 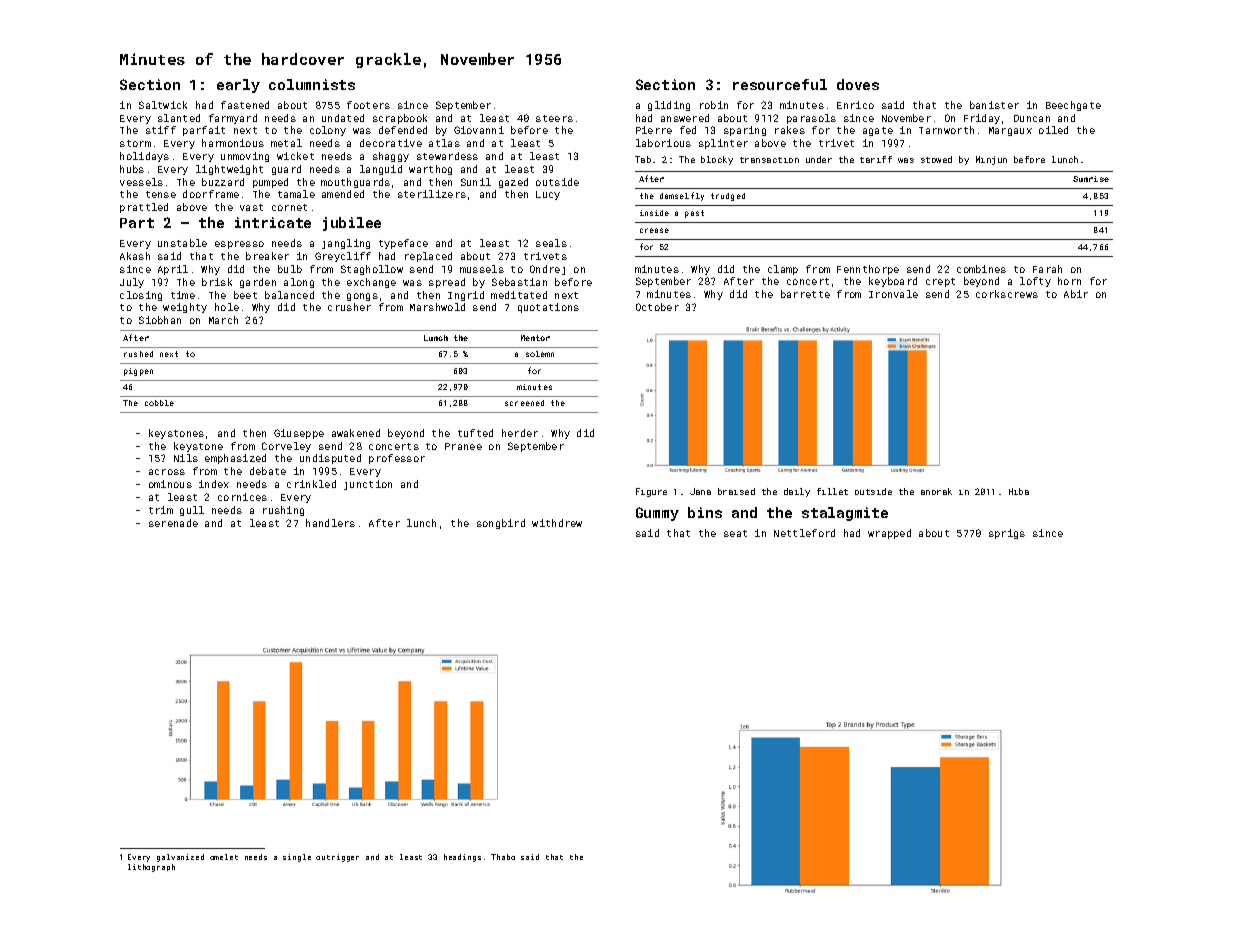 I want to click on answered, so click(x=685, y=118).
